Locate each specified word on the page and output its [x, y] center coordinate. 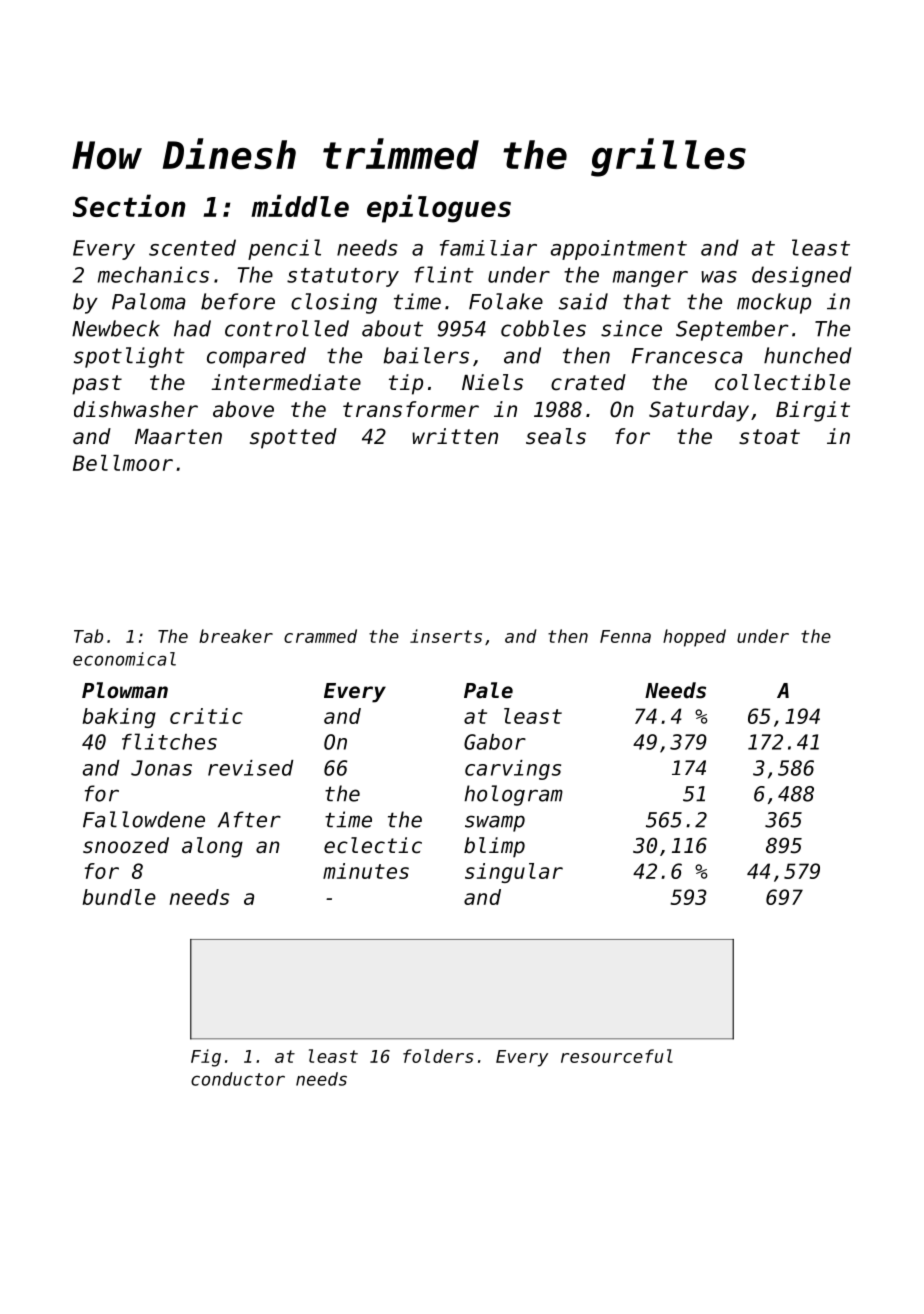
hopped [694, 638]
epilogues [439, 208]
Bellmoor [123, 463]
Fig [206, 1058]
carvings [513, 770]
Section [129, 205]
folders [438, 1056]
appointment [619, 250]
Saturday [699, 411]
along [212, 847]
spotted [293, 438]
